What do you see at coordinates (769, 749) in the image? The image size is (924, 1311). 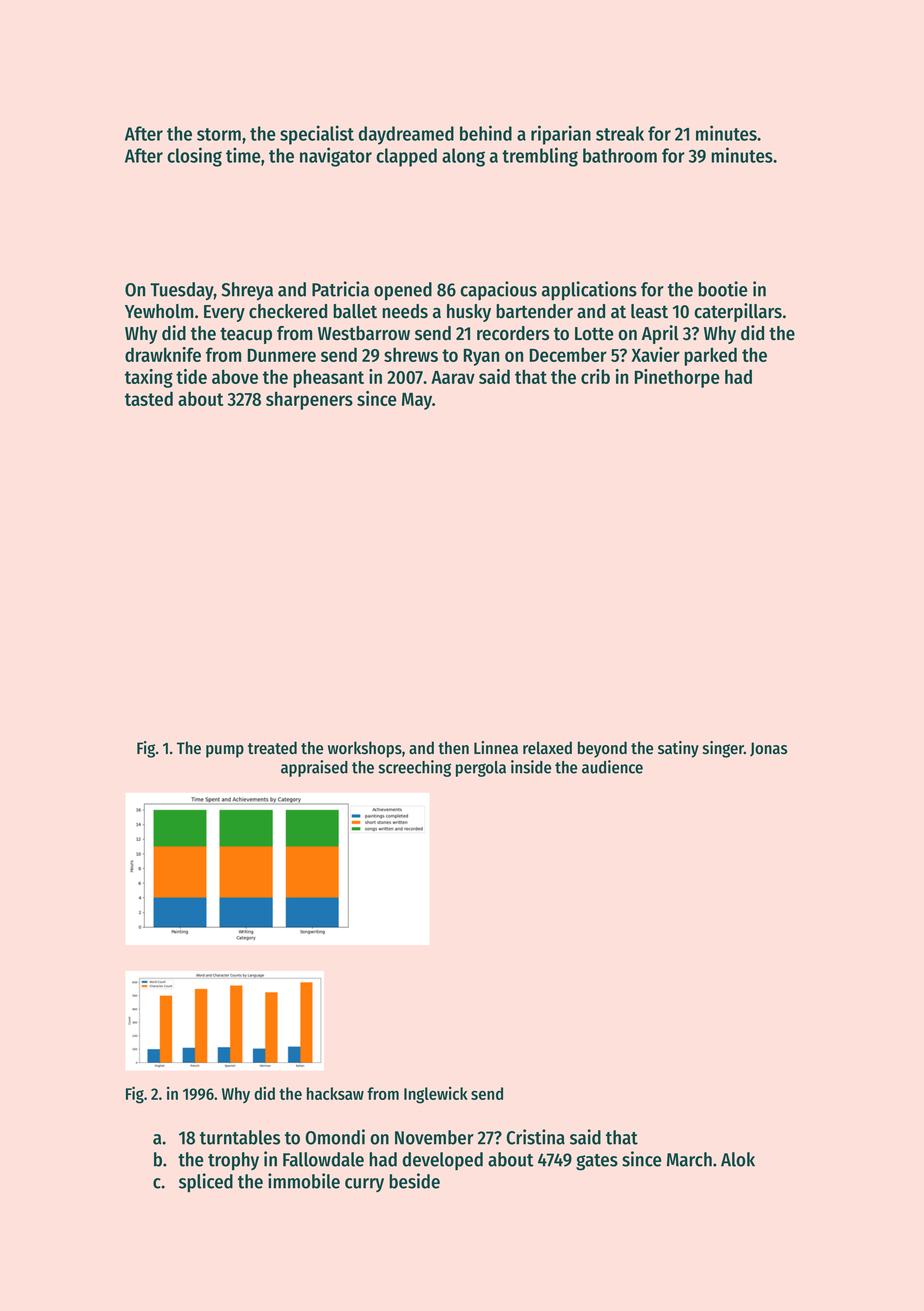 I see `Jonas` at bounding box center [769, 749].
